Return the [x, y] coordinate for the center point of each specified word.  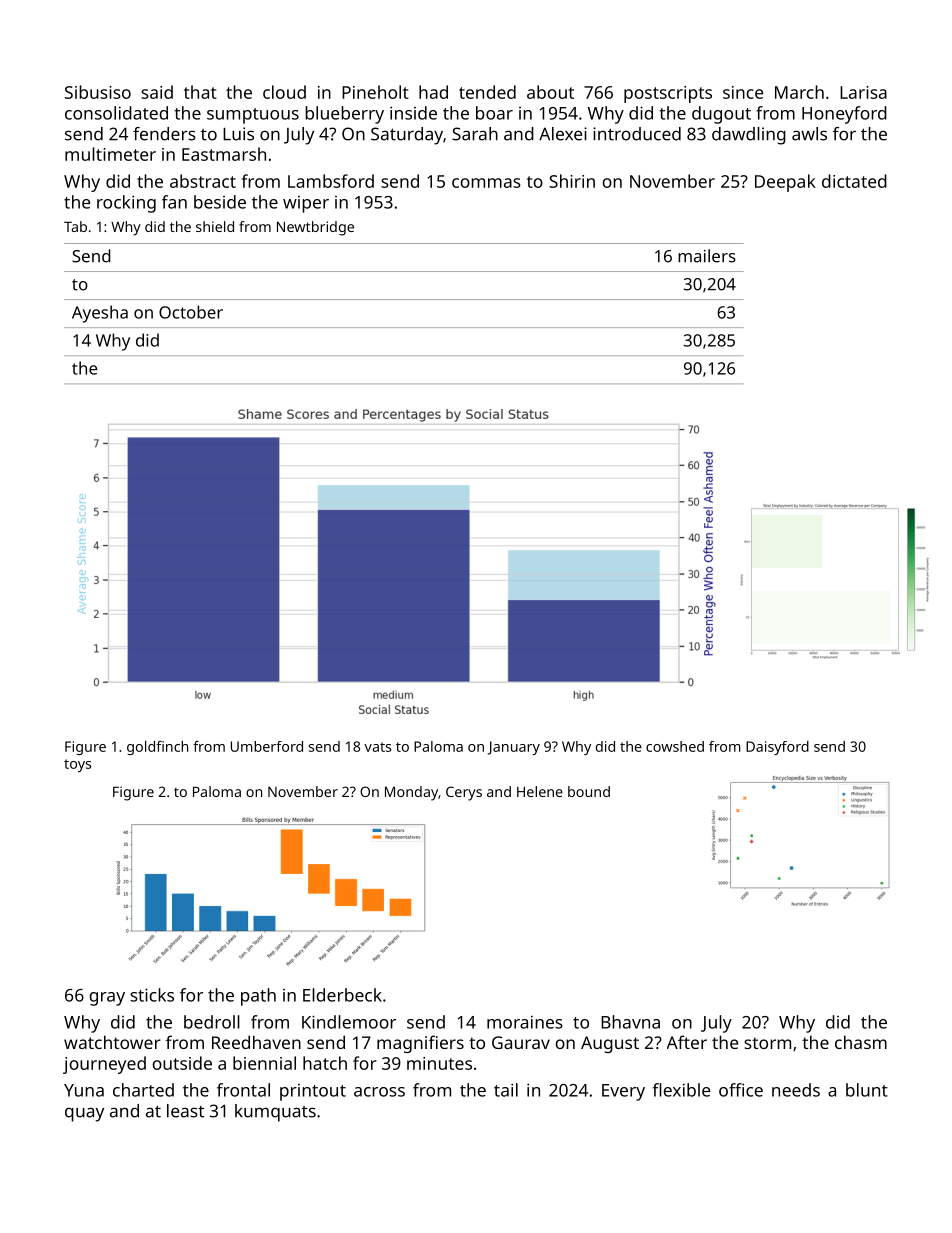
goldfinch [157, 748]
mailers [707, 256]
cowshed [675, 746]
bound [589, 791]
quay [84, 1114]
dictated [854, 181]
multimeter [110, 154]
